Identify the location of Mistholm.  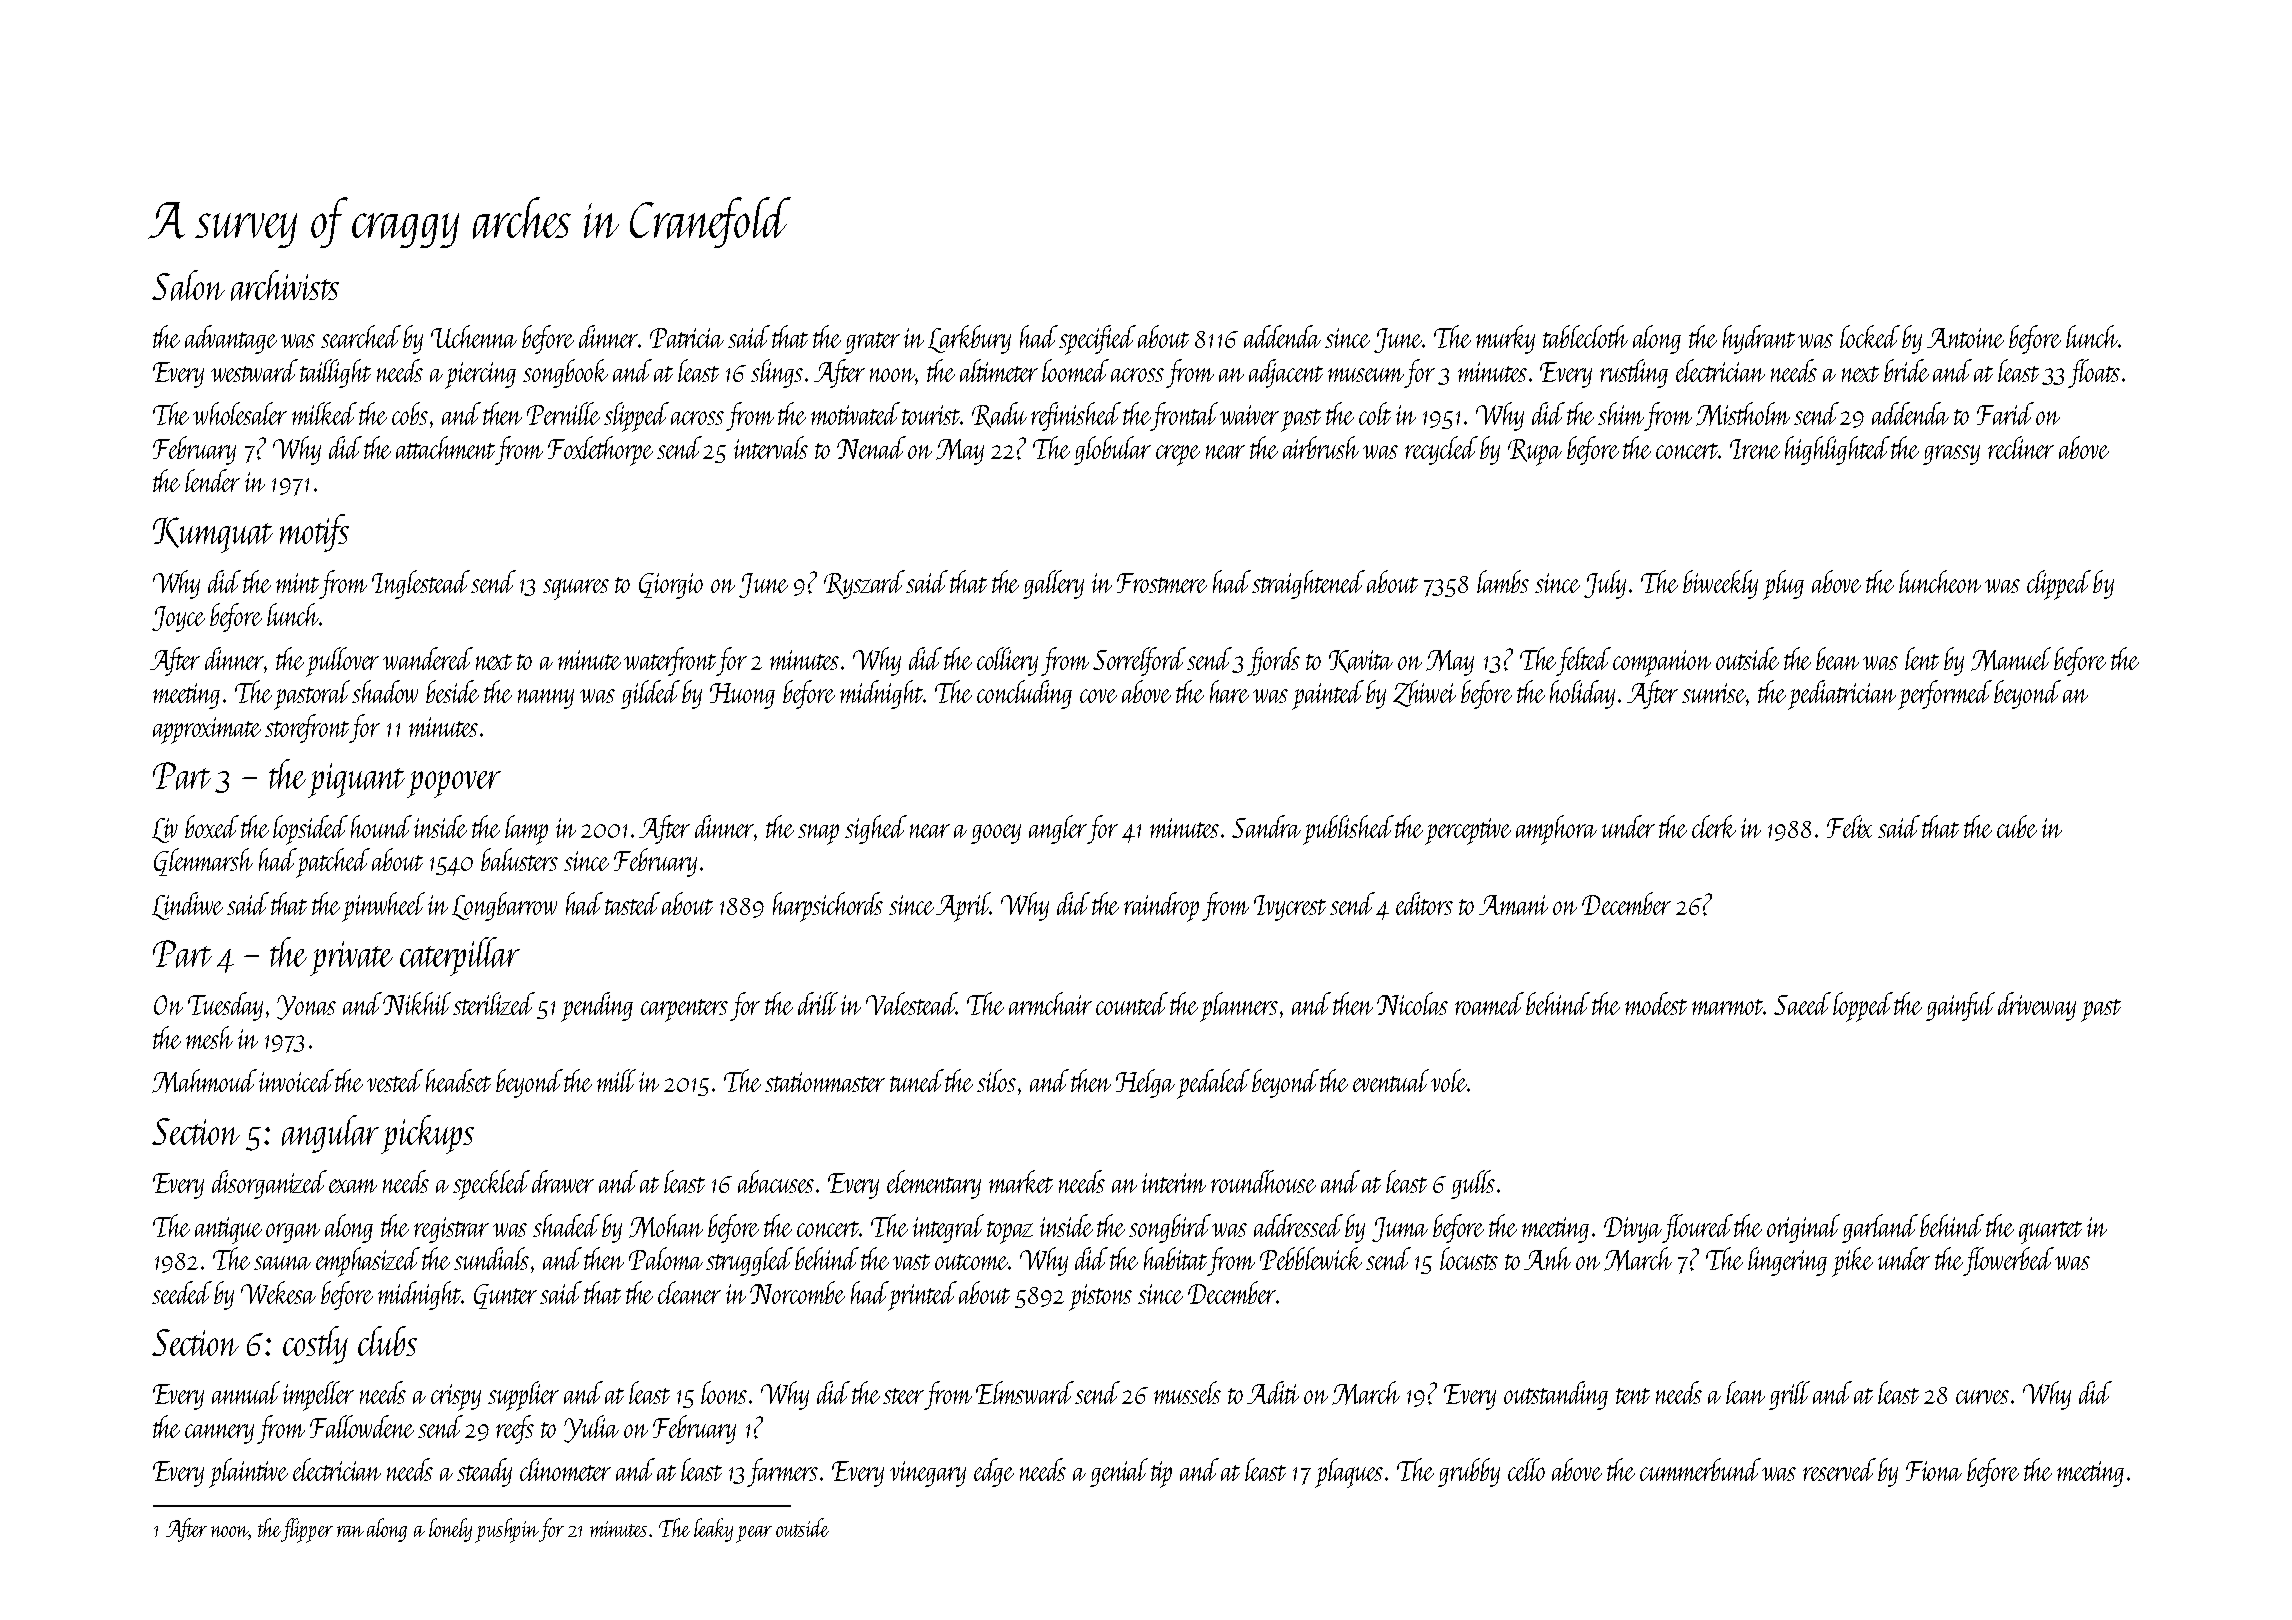
(1743, 414).
